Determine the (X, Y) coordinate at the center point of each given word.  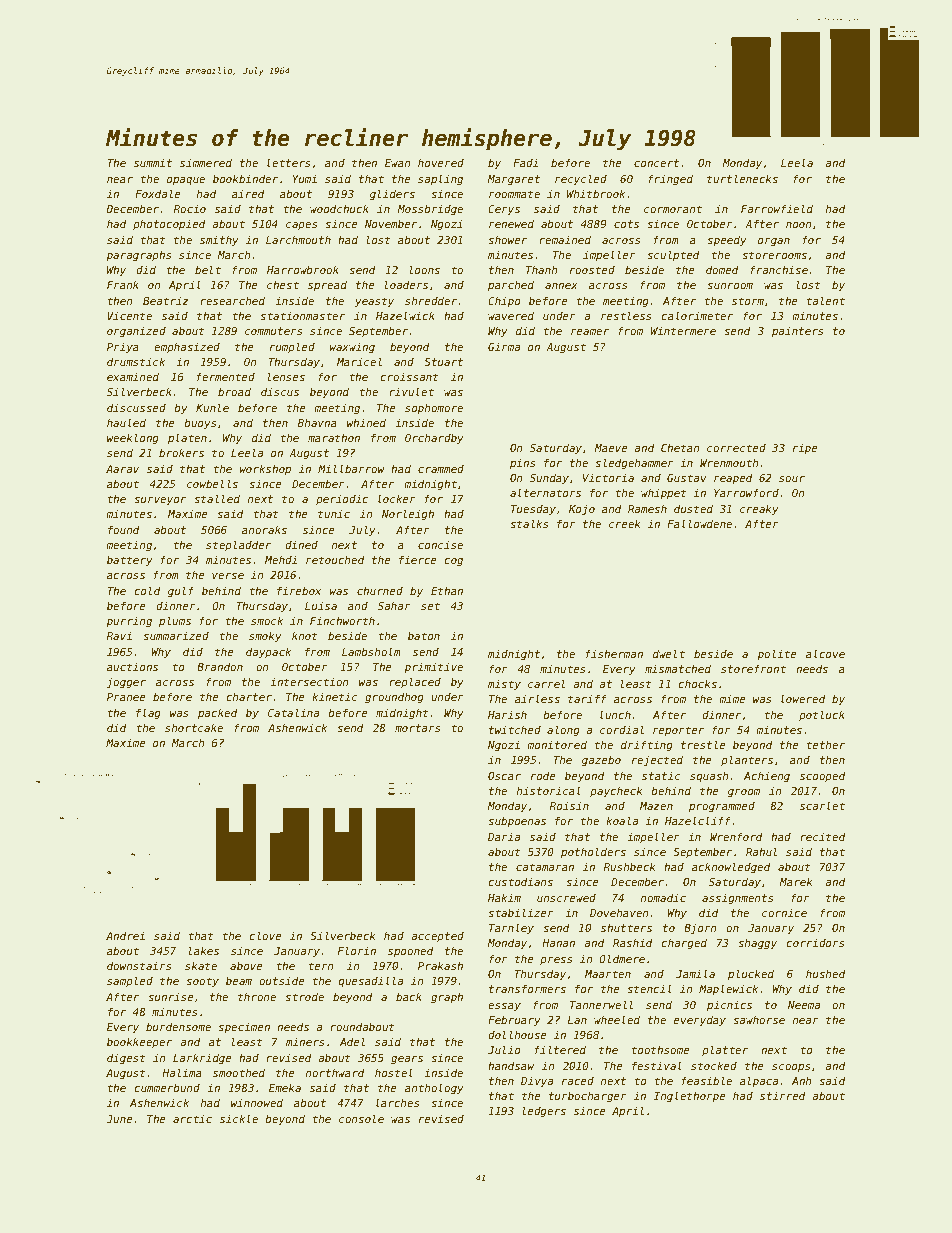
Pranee (126, 697)
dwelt (669, 653)
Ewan (397, 163)
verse (228, 576)
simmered (206, 162)
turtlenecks (742, 178)
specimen (244, 1027)
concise (440, 544)
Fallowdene (699, 523)
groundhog (394, 697)
